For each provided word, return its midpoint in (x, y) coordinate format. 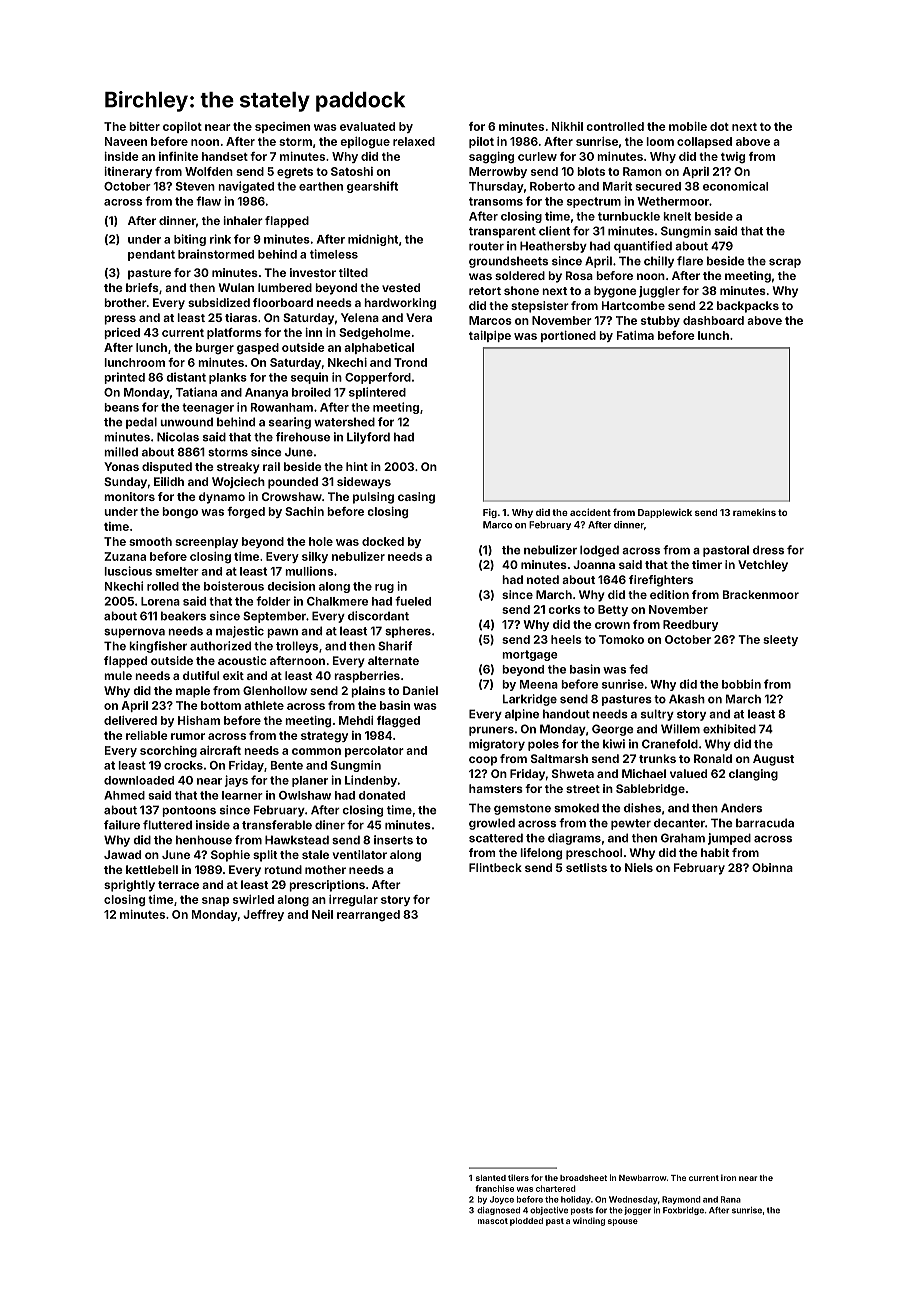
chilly (659, 262)
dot (719, 126)
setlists (586, 867)
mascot (493, 1221)
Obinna (772, 867)
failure (122, 825)
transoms (496, 201)
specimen (282, 127)
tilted (353, 272)
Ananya (266, 393)
